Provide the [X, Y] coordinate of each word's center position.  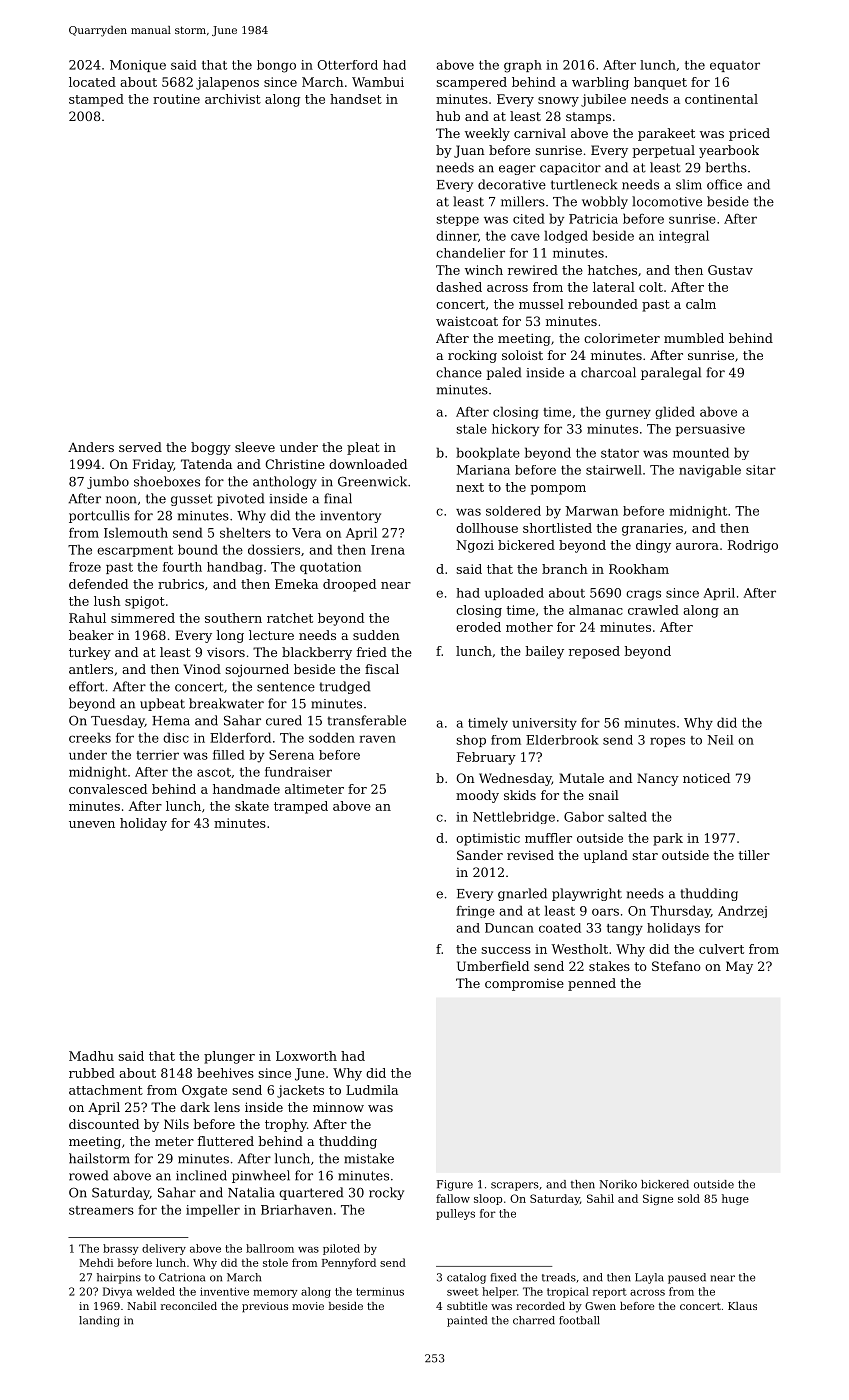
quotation [330, 568]
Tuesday [118, 721]
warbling [600, 83]
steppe [457, 220]
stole [275, 1262]
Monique [138, 66]
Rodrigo [753, 546]
